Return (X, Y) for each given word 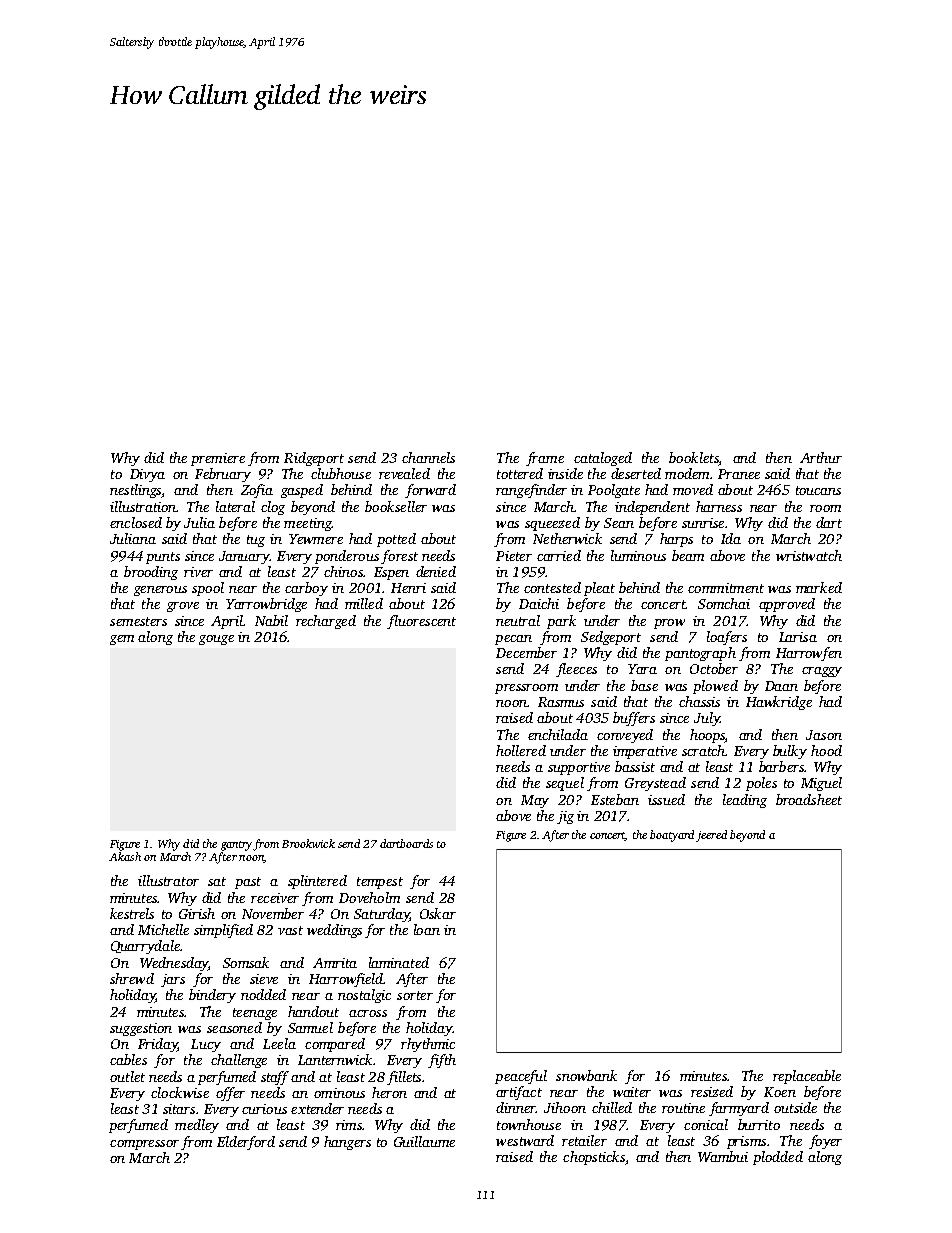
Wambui (723, 1156)
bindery (212, 996)
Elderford (246, 1143)
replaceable (807, 1077)
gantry (236, 846)
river (198, 572)
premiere (218, 459)
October (714, 668)
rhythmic (428, 1045)
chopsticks (594, 1158)
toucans (818, 490)
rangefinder (531, 491)
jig (565, 817)
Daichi (539, 603)
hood (826, 750)
